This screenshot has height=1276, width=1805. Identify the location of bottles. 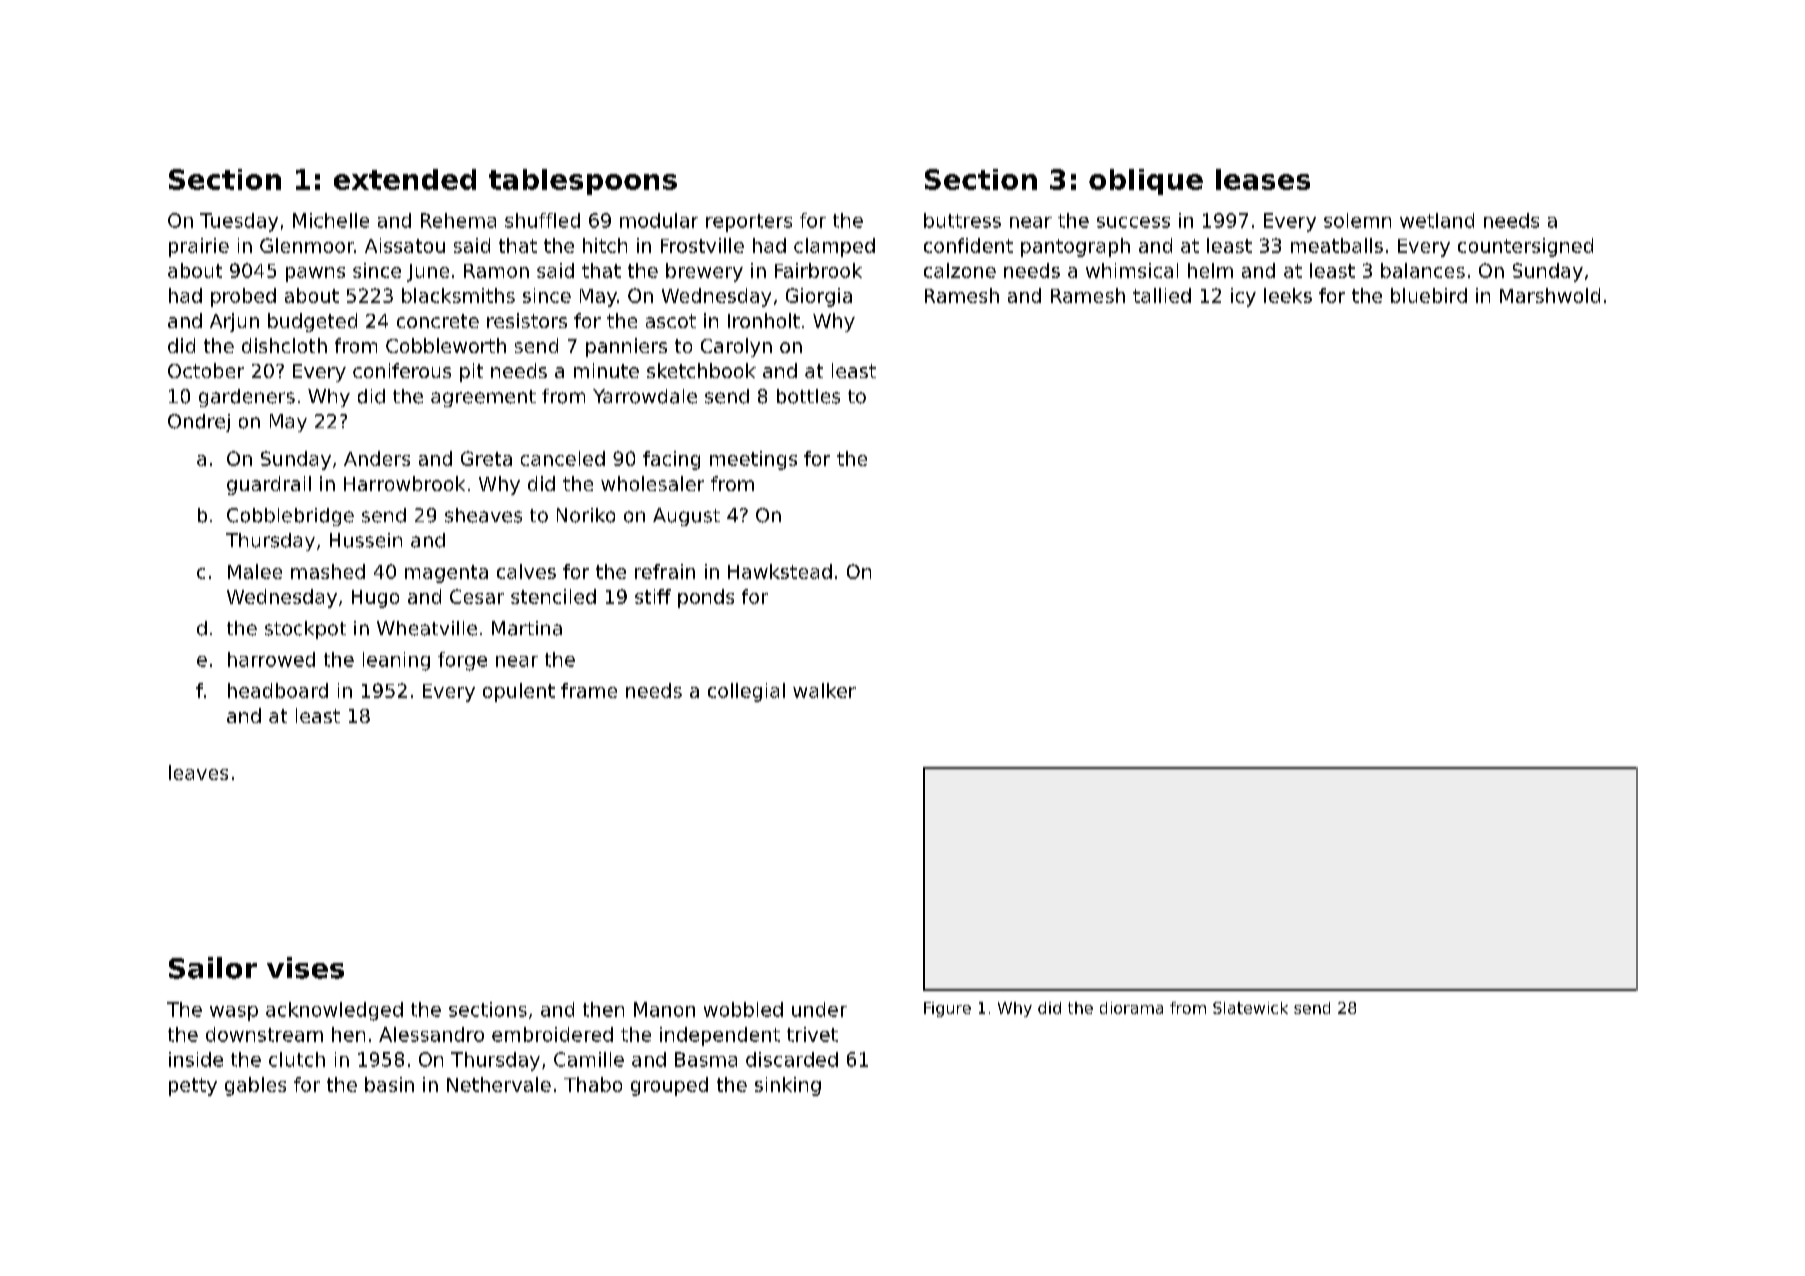
(808, 396).
